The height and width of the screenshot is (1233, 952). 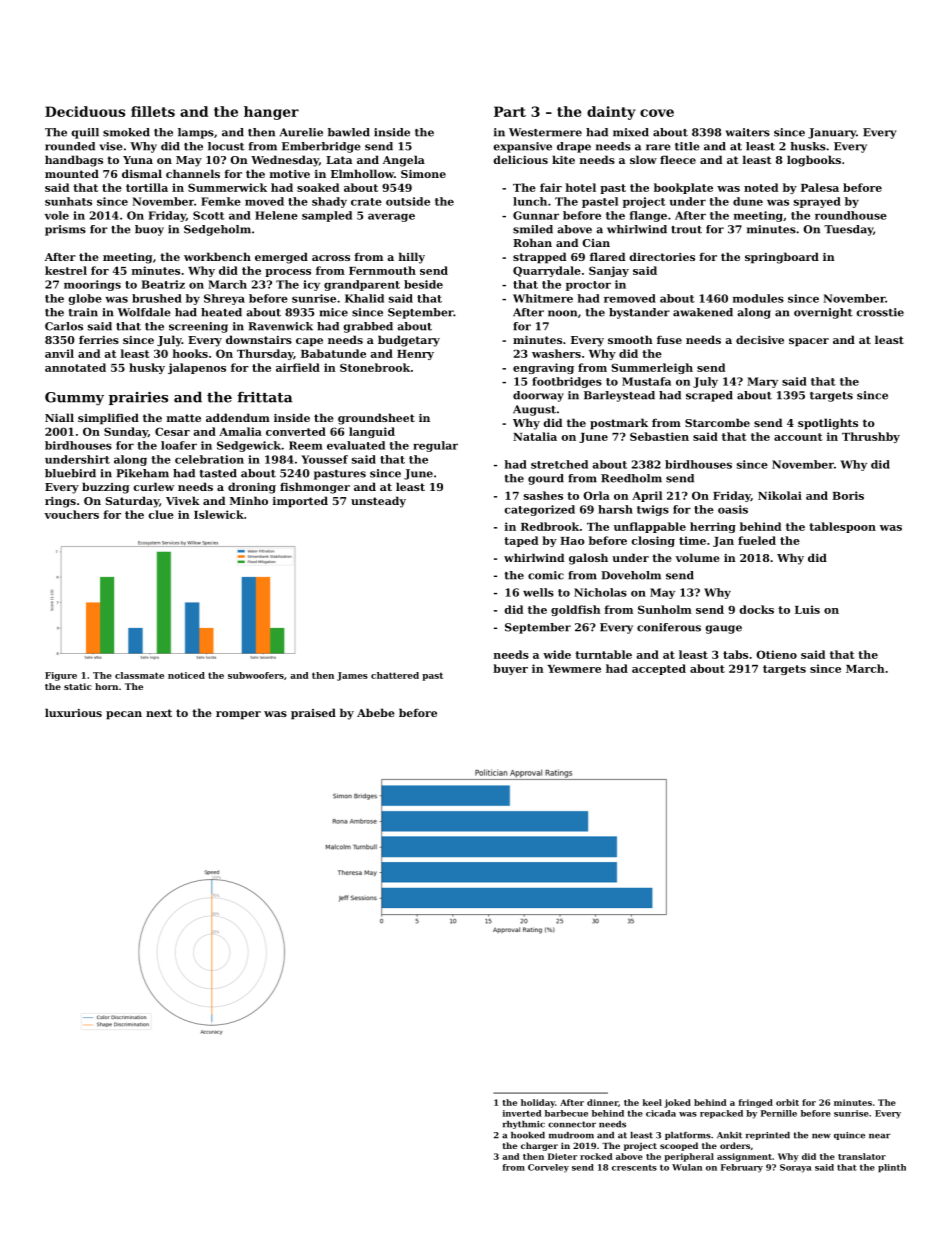 I want to click on Thrushby, so click(x=871, y=437).
